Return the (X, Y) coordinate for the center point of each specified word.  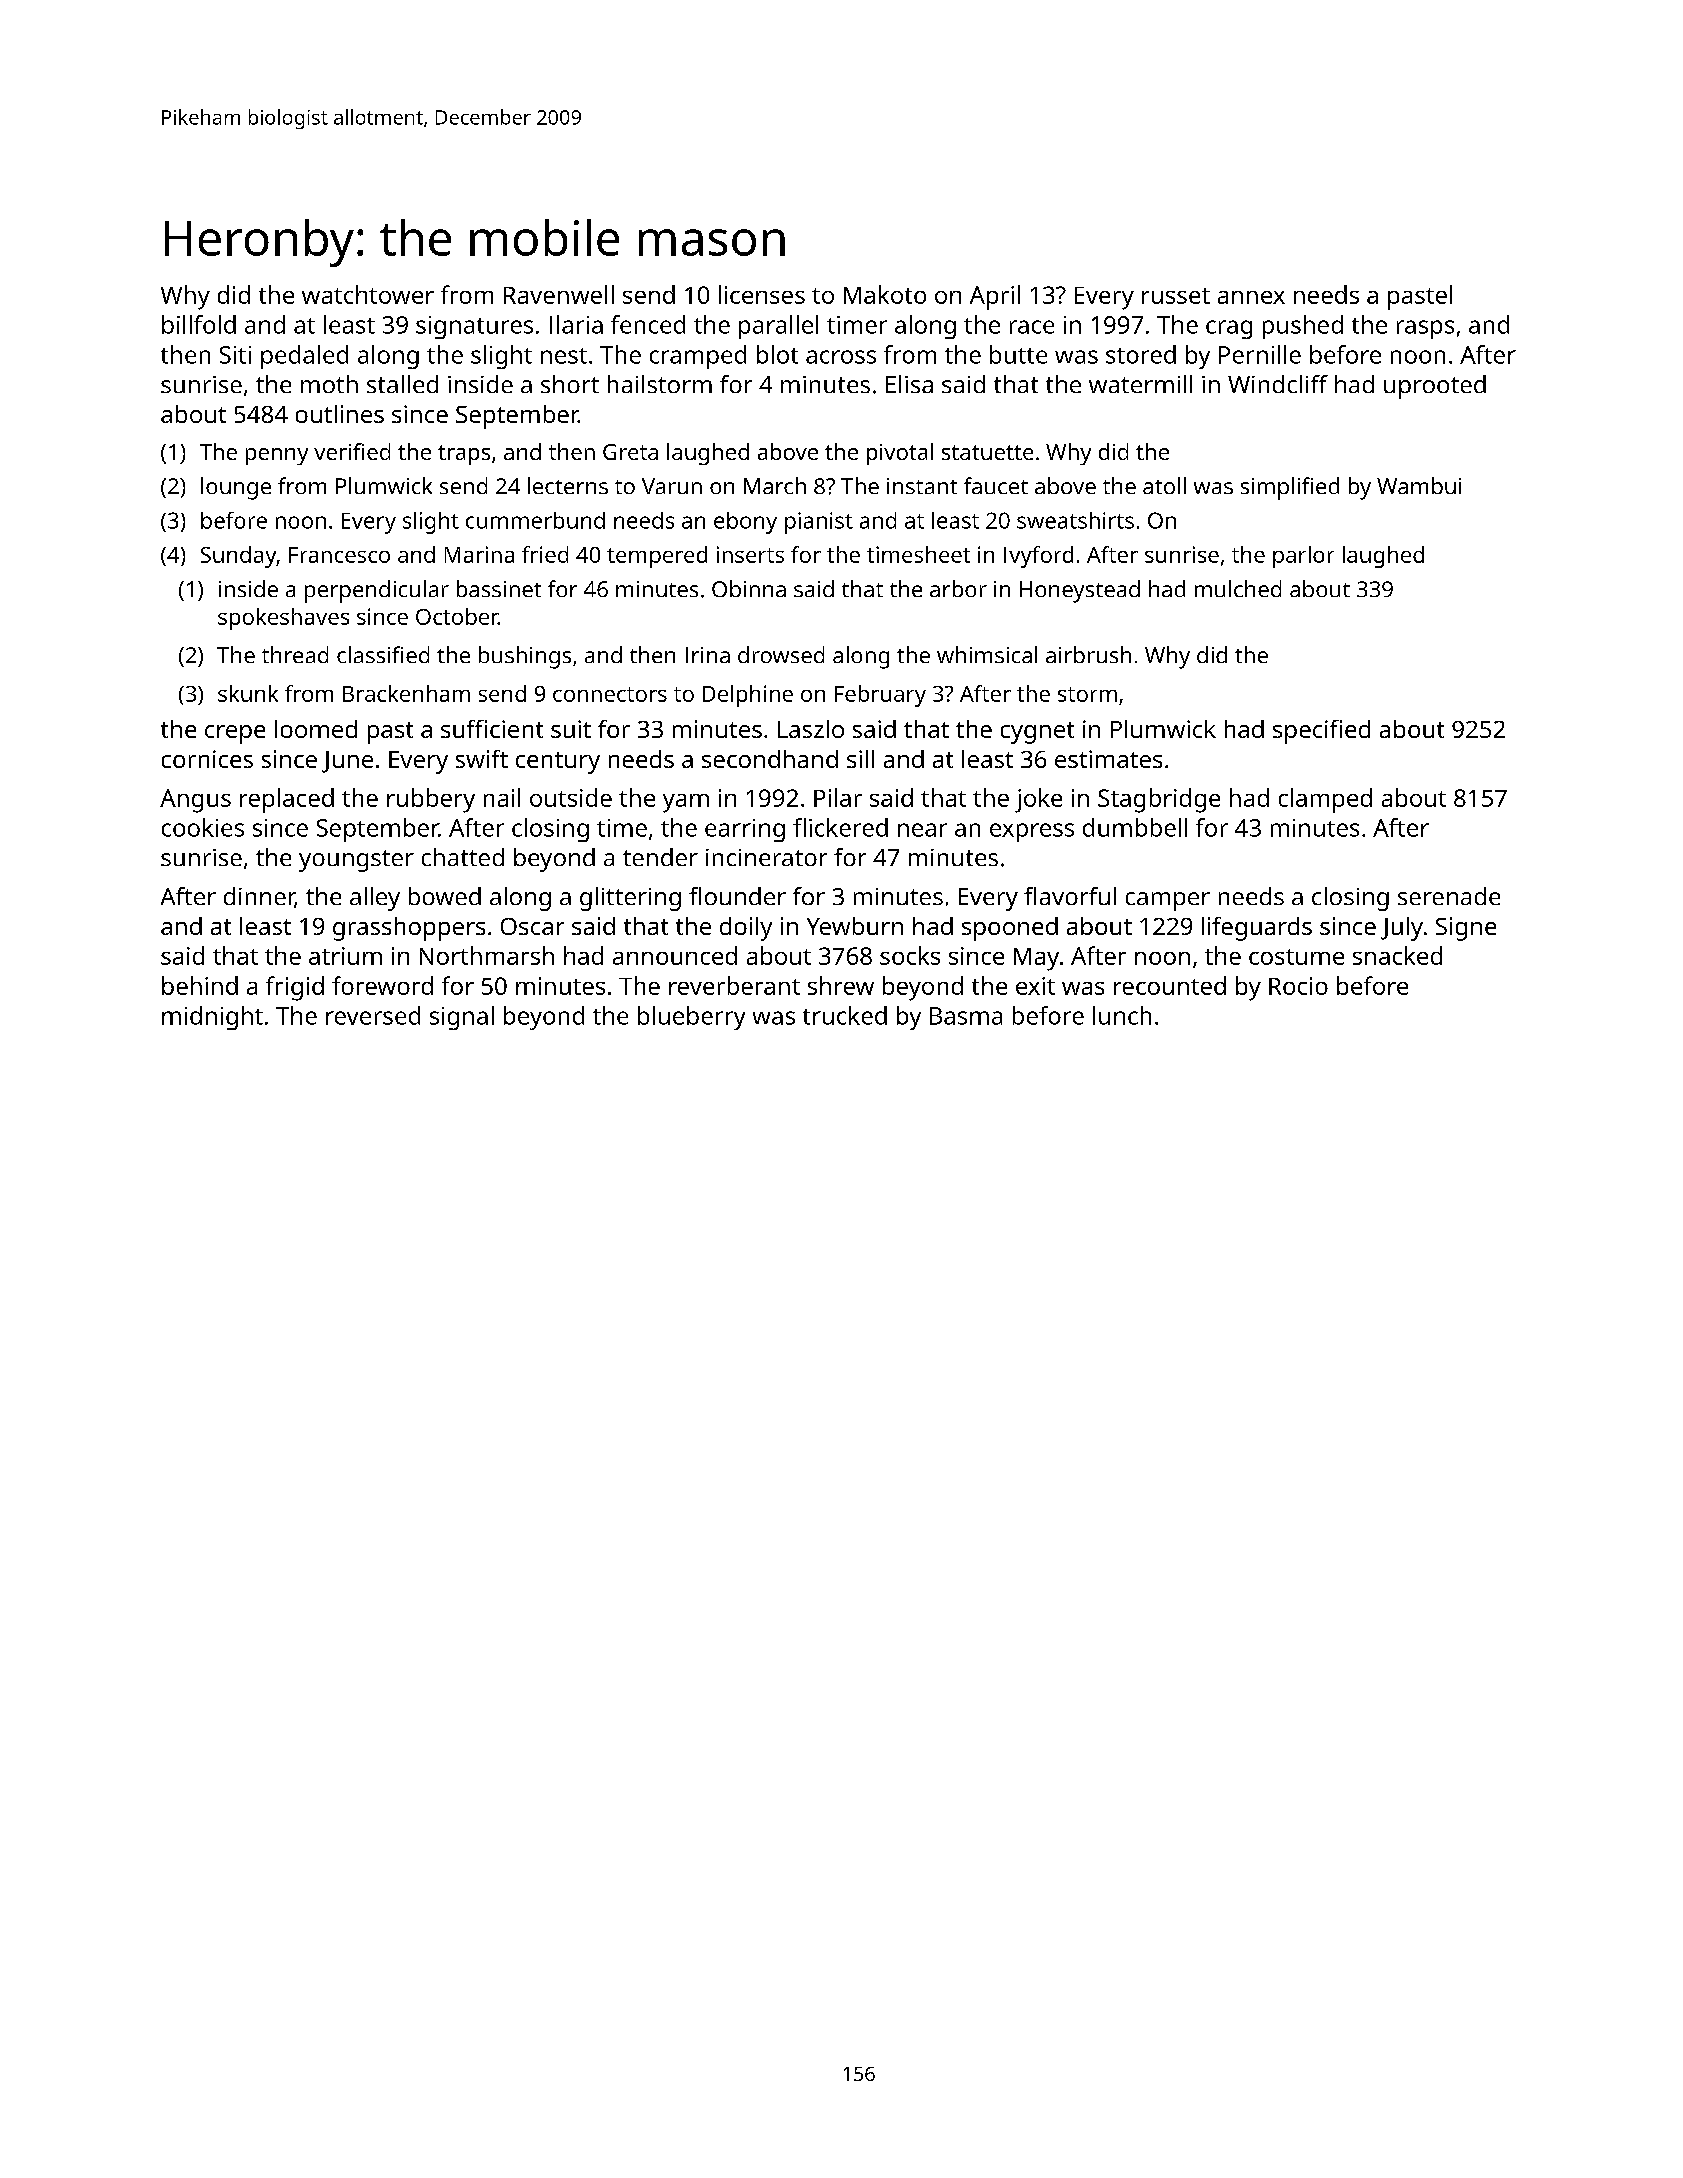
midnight (212, 1018)
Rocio (1298, 986)
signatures (474, 327)
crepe (235, 734)
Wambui (1419, 485)
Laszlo (811, 729)
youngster (356, 861)
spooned (1010, 929)
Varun (672, 486)
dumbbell (1135, 827)
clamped (1325, 800)
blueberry (691, 1018)
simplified (1290, 488)
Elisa (909, 384)
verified (352, 451)
